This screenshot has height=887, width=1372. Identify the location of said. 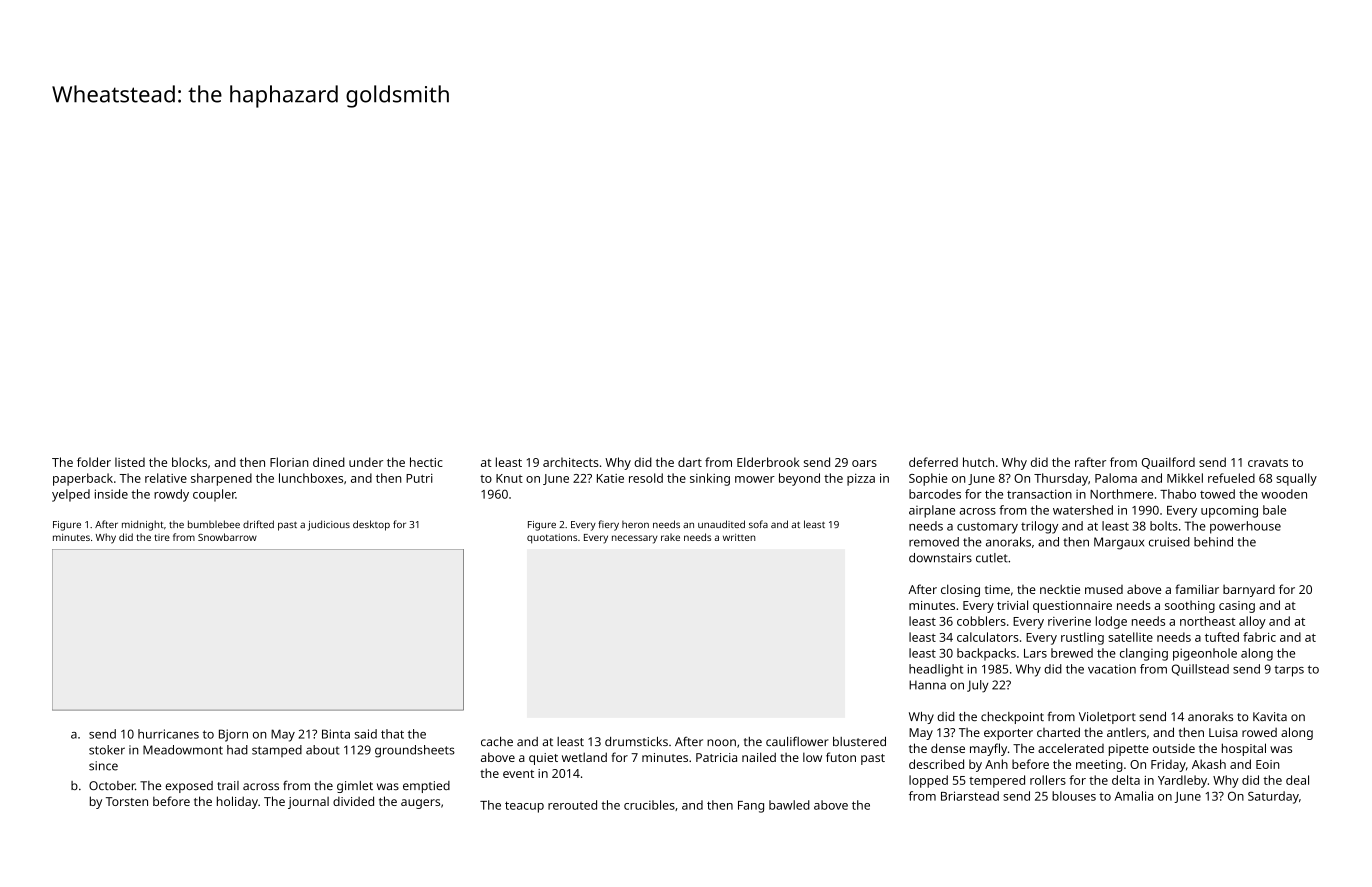
(366, 734).
